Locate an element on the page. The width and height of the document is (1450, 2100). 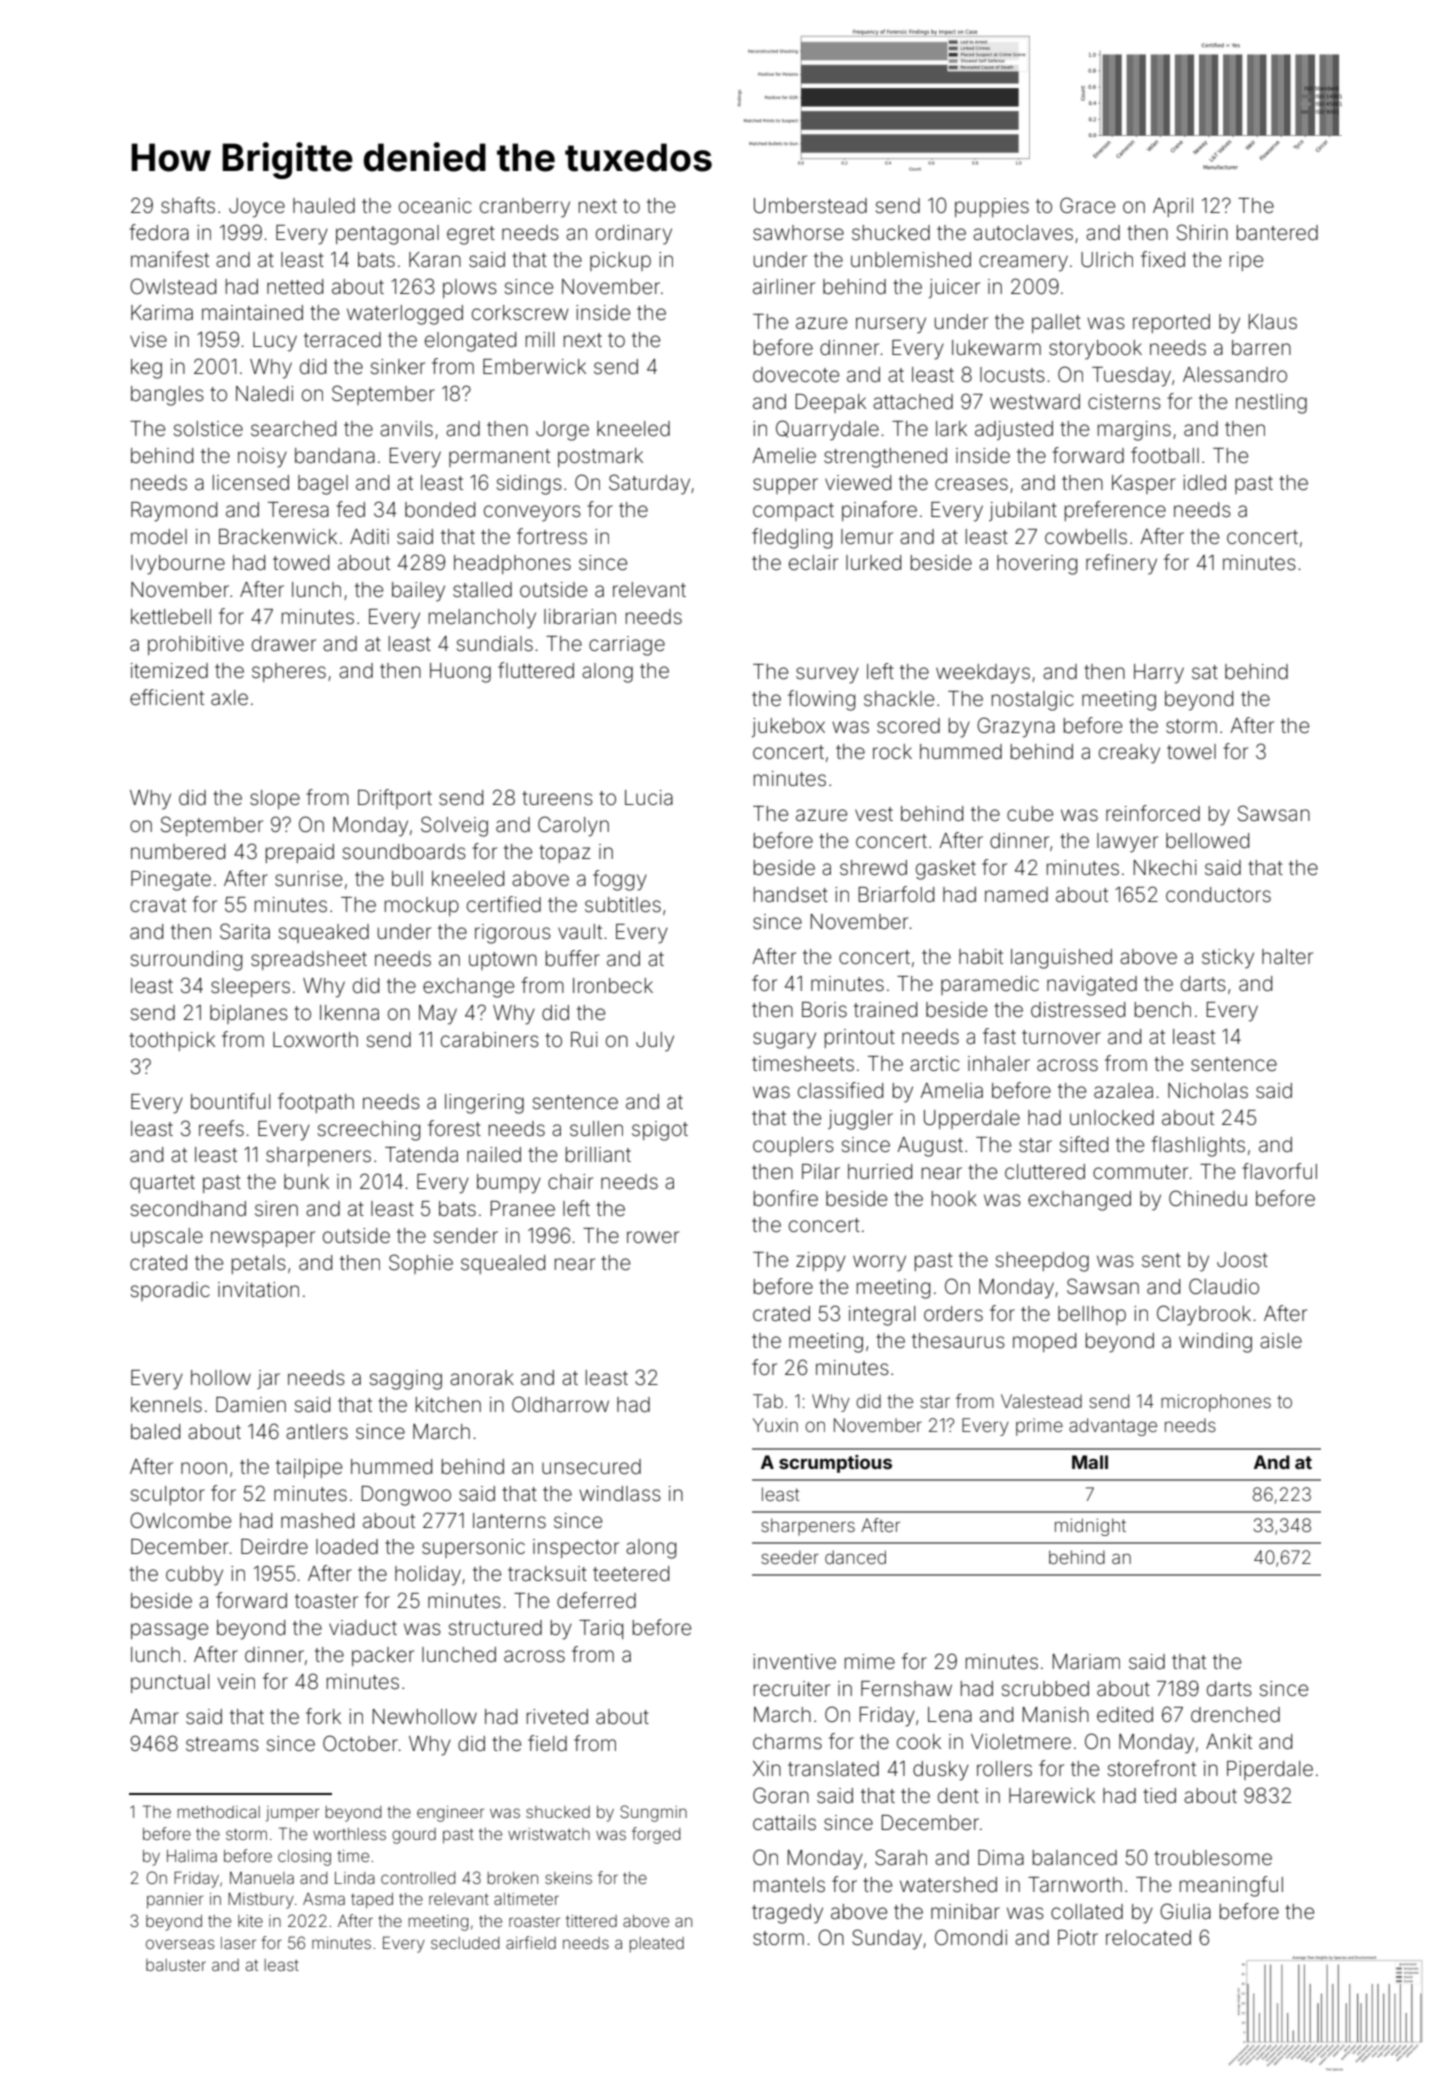
towel is located at coordinates (1191, 751).
